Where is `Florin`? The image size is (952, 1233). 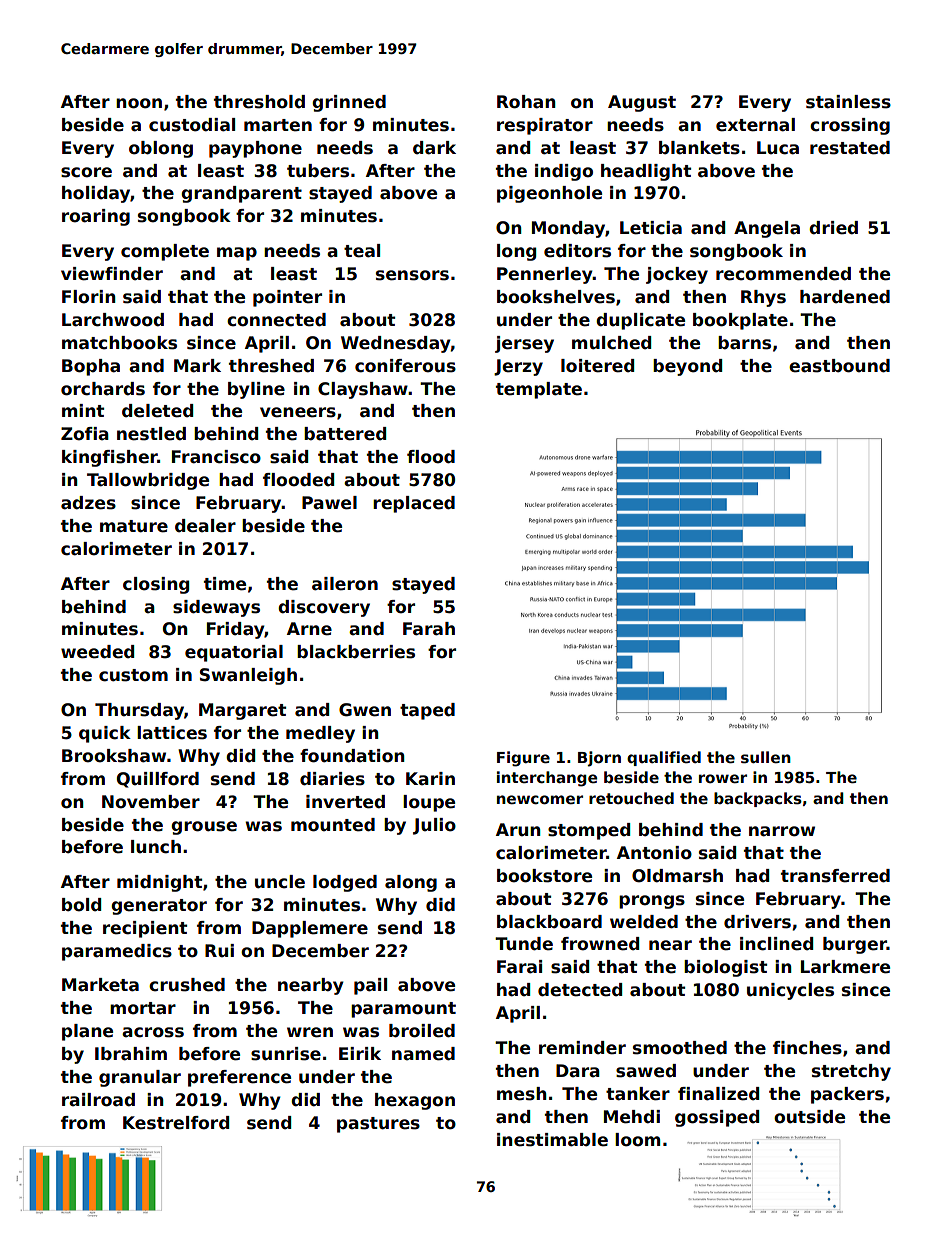
Florin is located at coordinates (89, 297).
